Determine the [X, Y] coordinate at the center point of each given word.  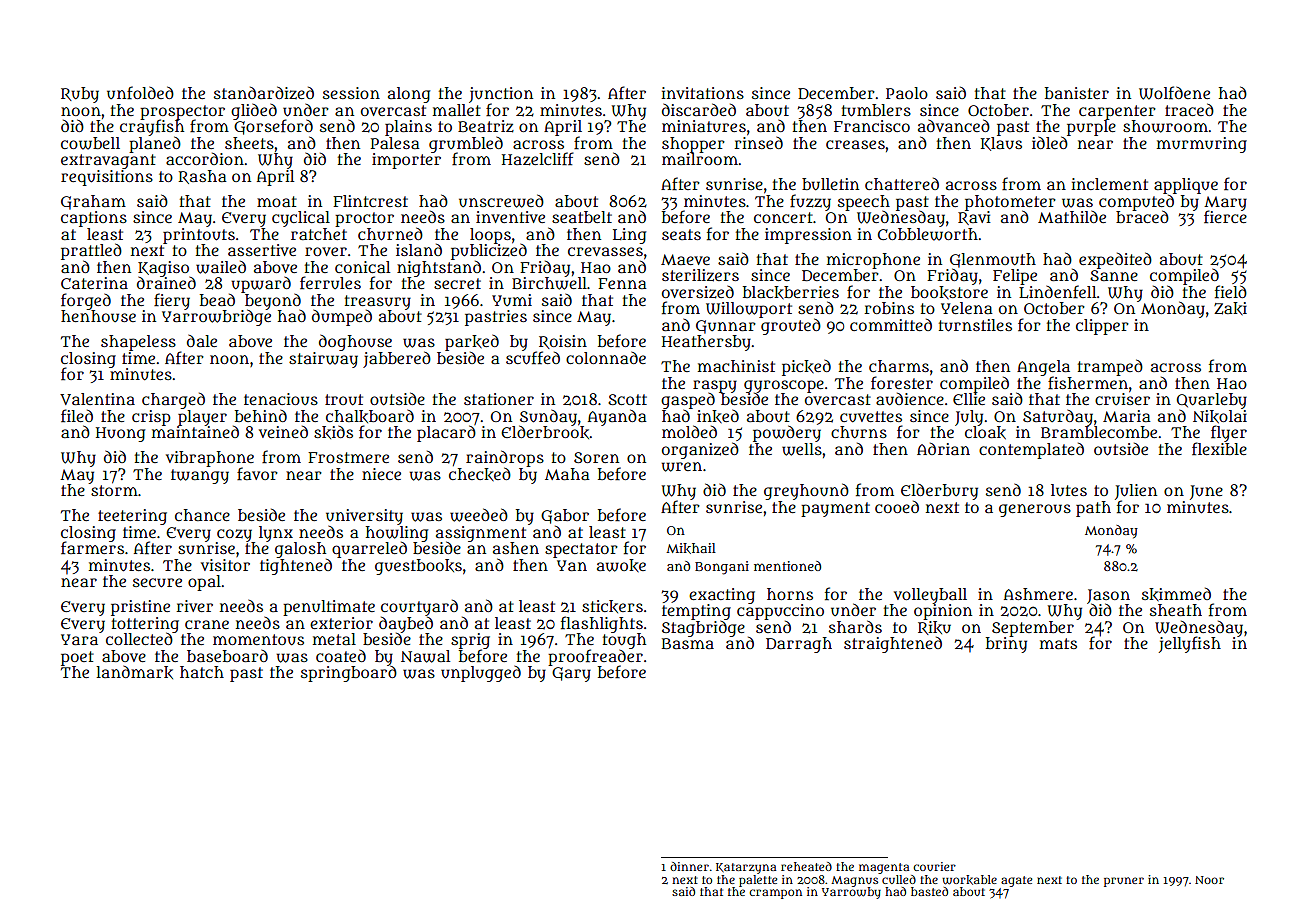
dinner [689, 866]
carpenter [1117, 112]
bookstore [949, 292]
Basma [688, 643]
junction [501, 95]
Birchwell [549, 283]
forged [86, 301]
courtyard [419, 607]
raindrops [505, 458]
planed [155, 144]
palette [758, 881]
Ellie [969, 399]
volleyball [930, 596]
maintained [195, 432]
